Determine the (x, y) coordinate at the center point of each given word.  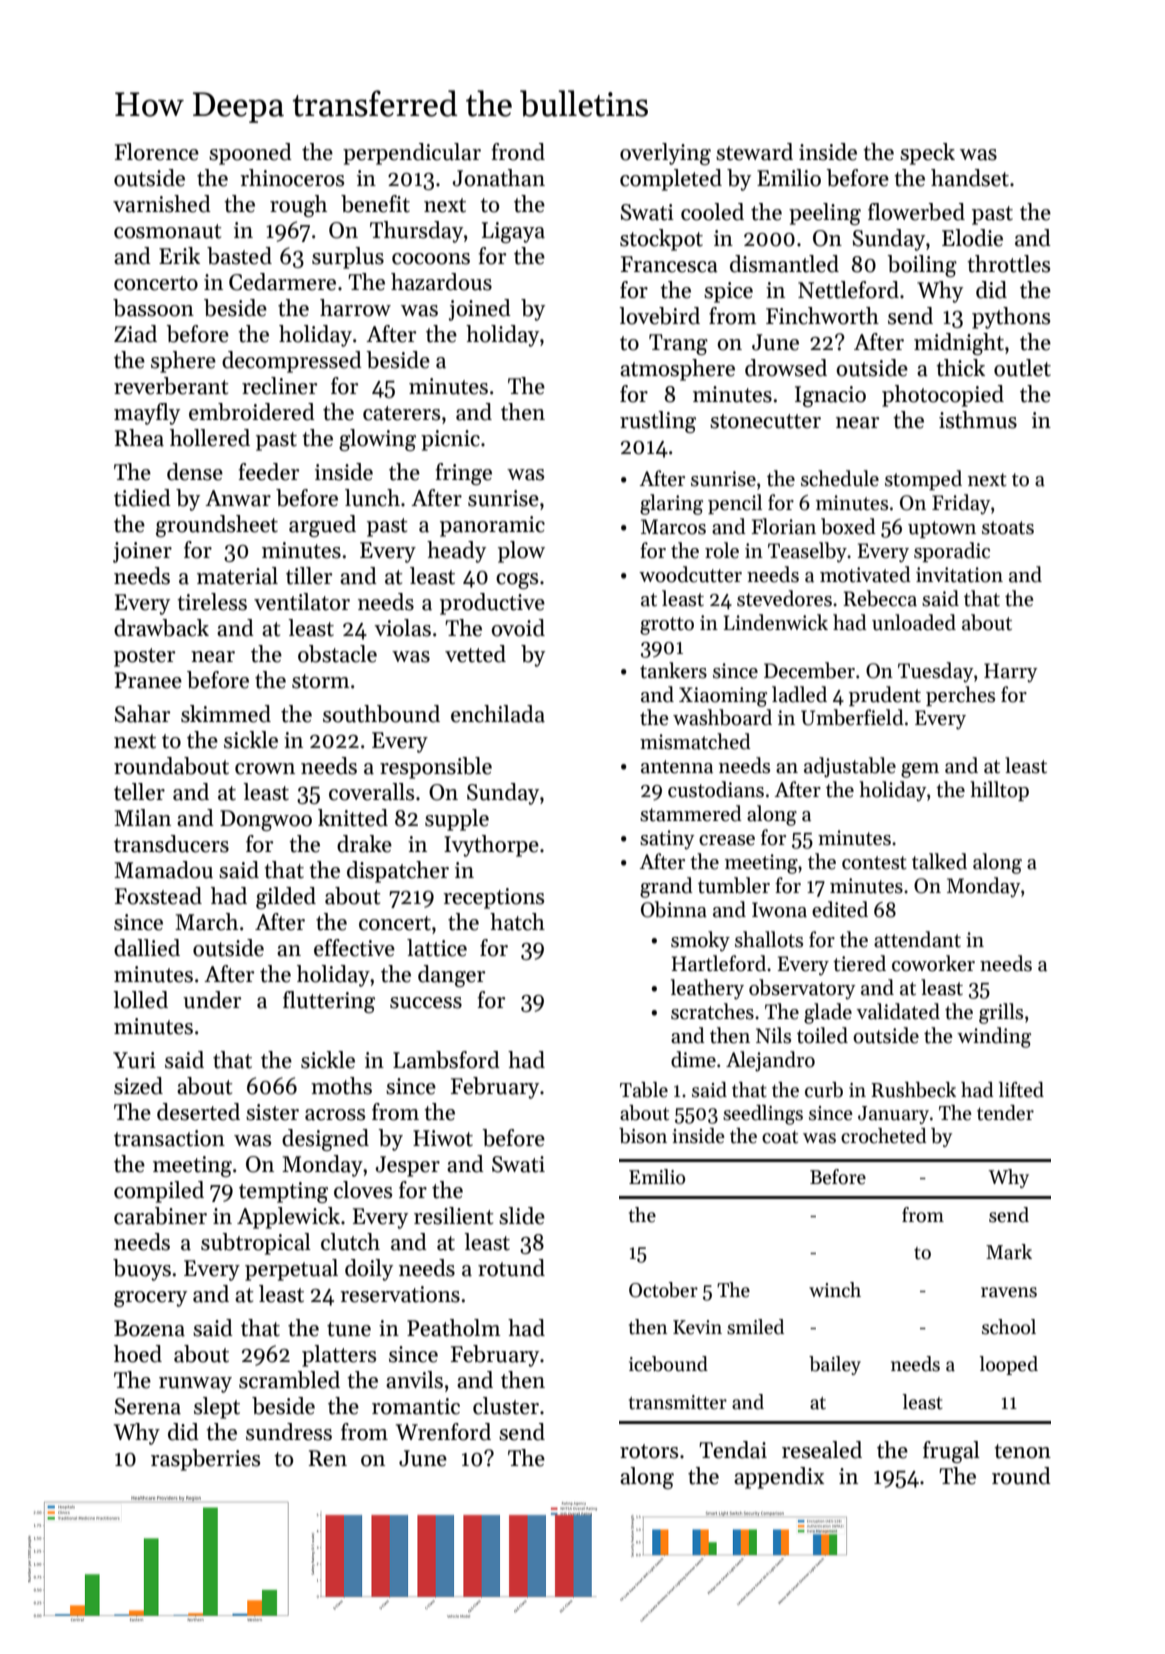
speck (927, 154)
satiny (667, 840)
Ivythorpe (491, 846)
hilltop (999, 791)
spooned (250, 154)
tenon (1022, 1451)
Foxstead (158, 896)
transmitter (678, 1402)
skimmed (226, 714)
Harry (1011, 673)
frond (518, 152)
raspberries (205, 1460)
